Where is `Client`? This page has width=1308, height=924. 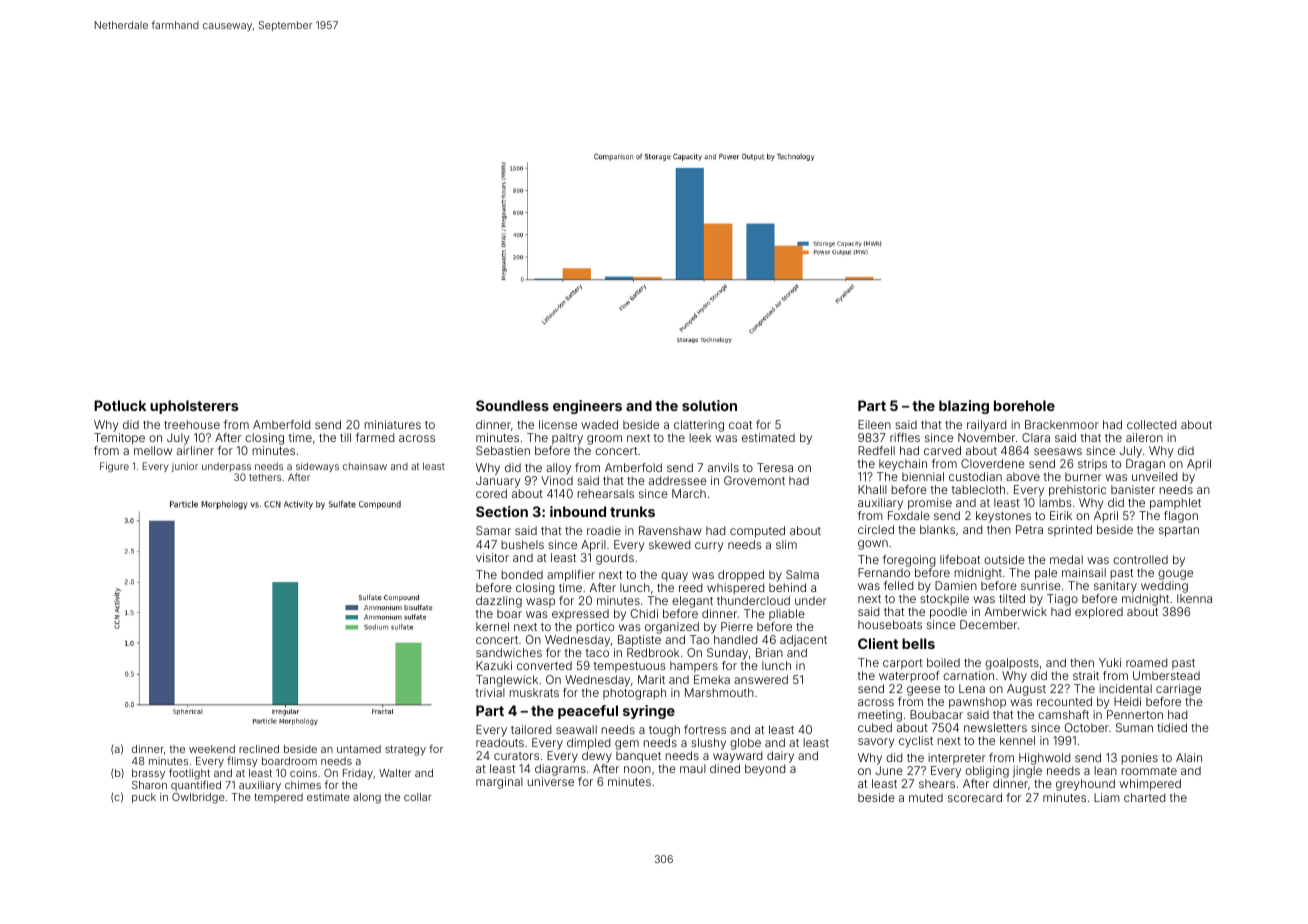 Client is located at coordinates (878, 643).
